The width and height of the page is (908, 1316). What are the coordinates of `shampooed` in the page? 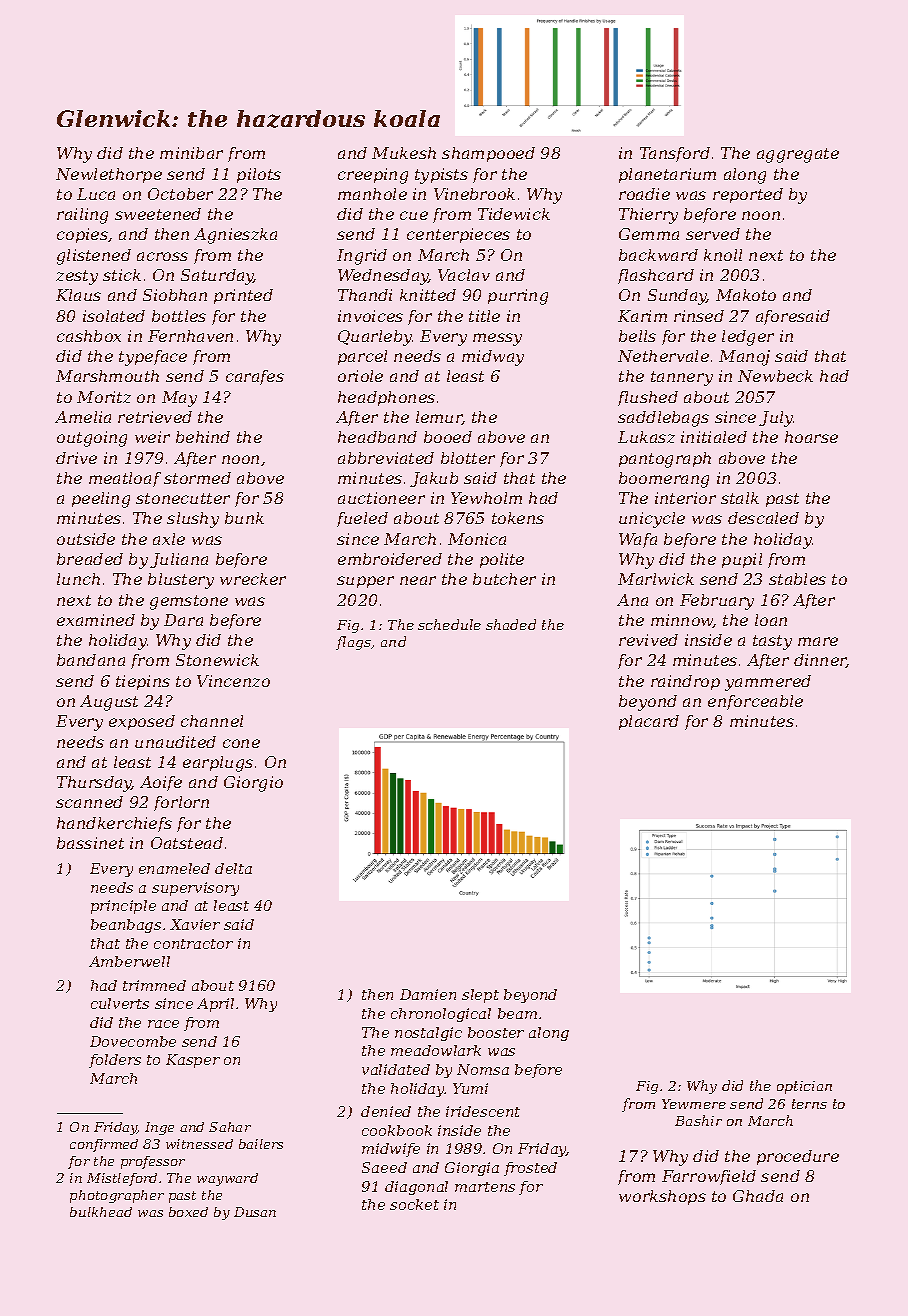 It's located at (488, 154).
